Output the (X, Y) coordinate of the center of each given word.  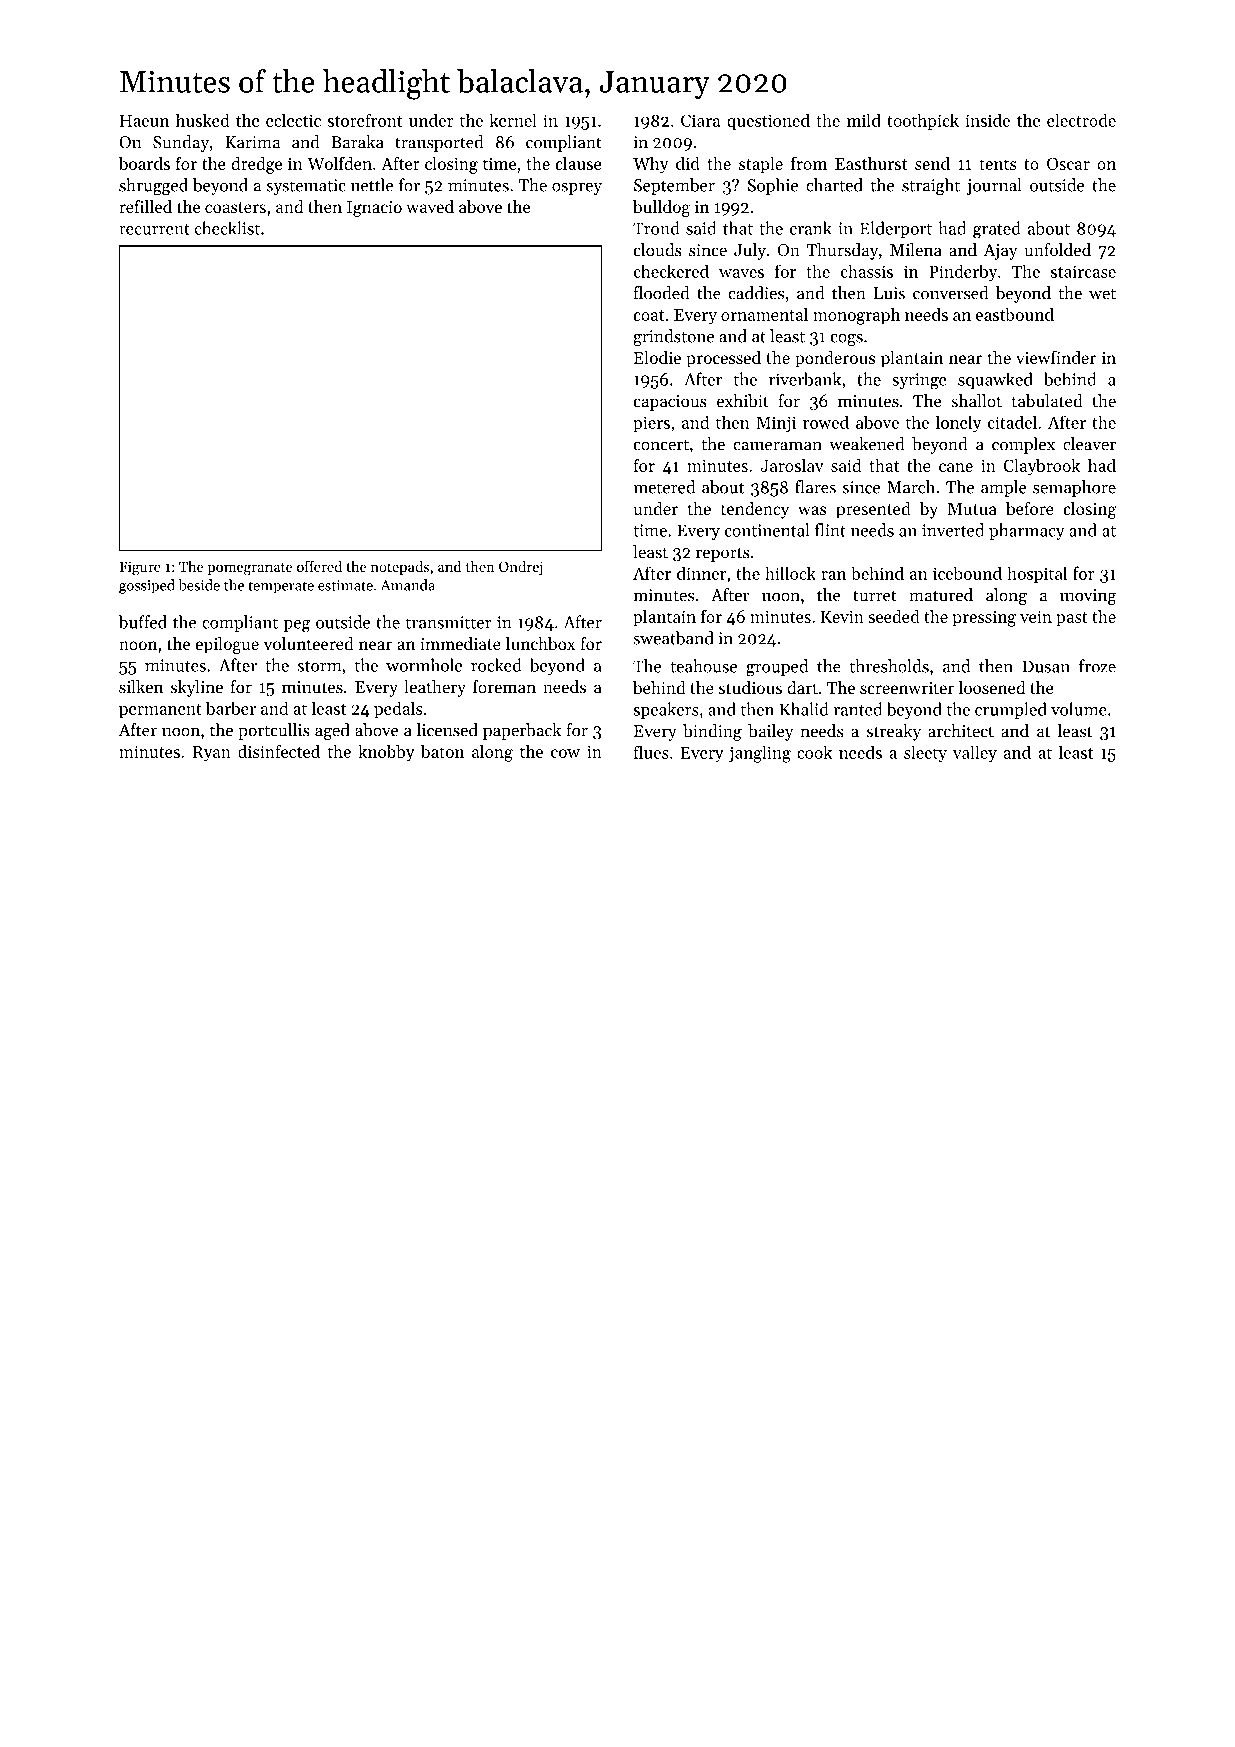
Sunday (181, 143)
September (674, 186)
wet (1102, 294)
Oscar (1068, 163)
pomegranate (250, 569)
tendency (755, 510)
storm (320, 666)
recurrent (154, 229)
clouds (657, 250)
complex (1023, 445)
